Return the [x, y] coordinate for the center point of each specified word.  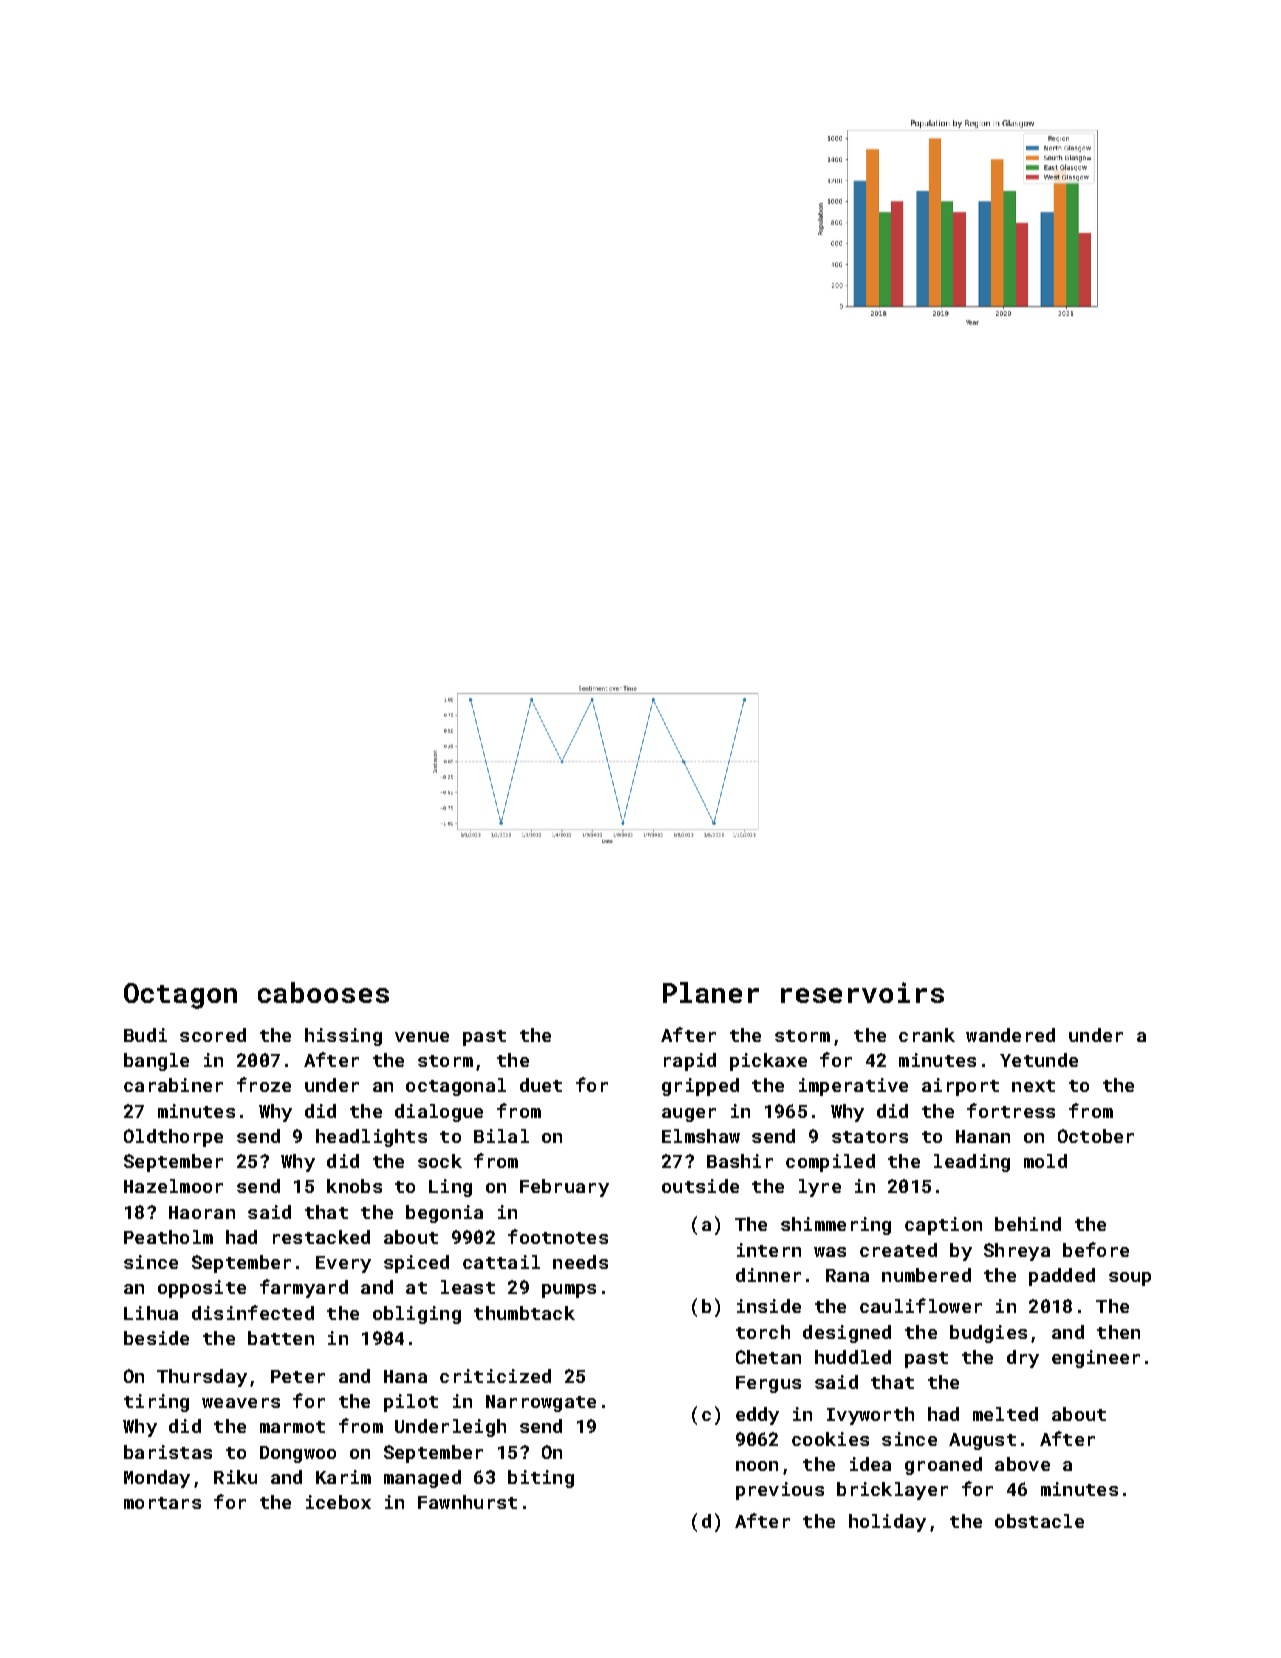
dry [1023, 1359]
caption [943, 1226]
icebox [338, 1502]
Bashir [740, 1161]
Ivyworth [870, 1416]
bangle [156, 1062]
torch [763, 1332]
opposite [202, 1289]
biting [541, 1479]
